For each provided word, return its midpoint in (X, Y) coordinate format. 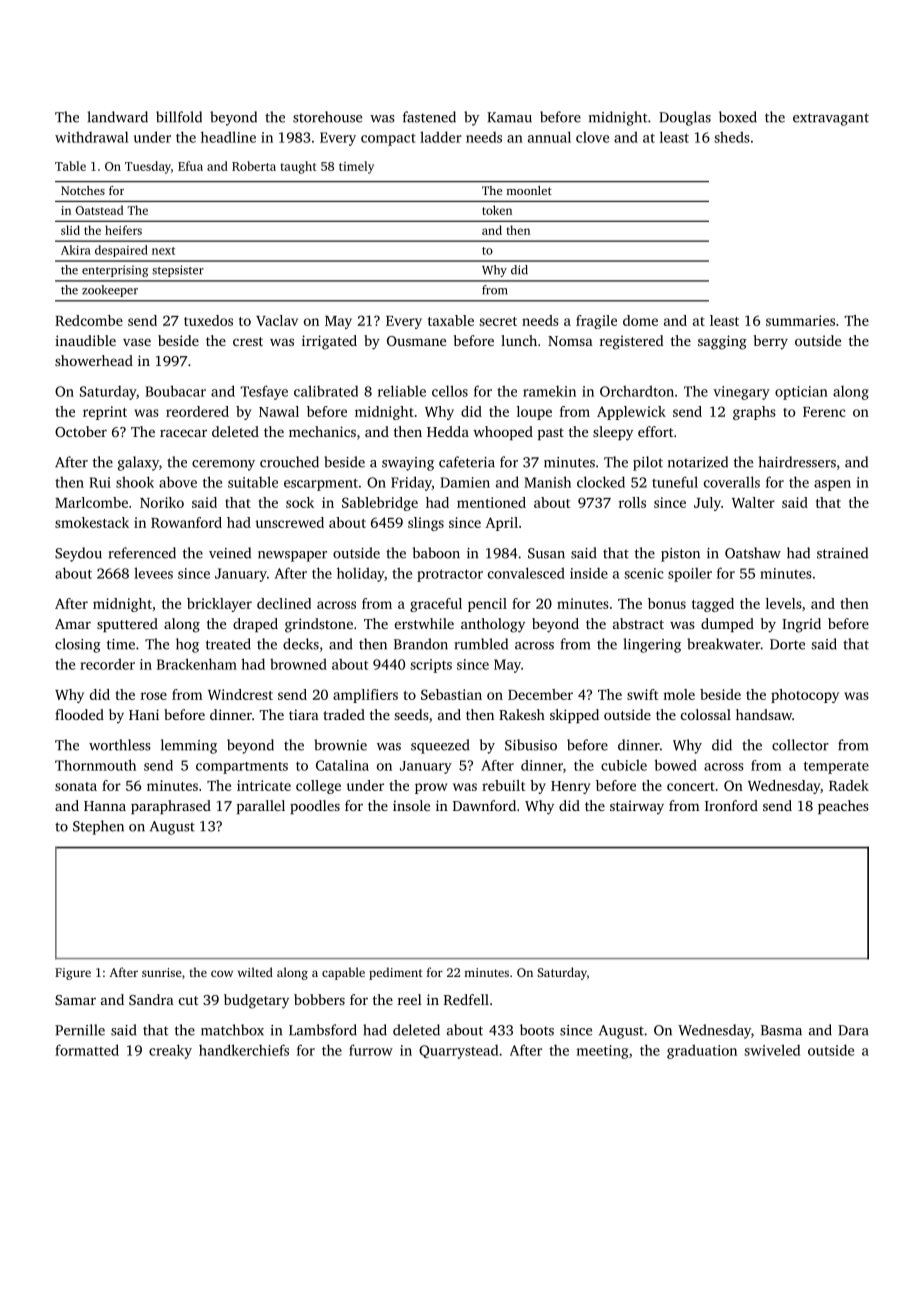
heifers (123, 230)
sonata (76, 786)
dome (640, 320)
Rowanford (186, 522)
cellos (450, 391)
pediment (396, 973)
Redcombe (89, 320)
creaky (170, 1051)
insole (411, 805)
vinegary (741, 393)
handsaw (764, 714)
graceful (436, 605)
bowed (675, 765)
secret (498, 321)
